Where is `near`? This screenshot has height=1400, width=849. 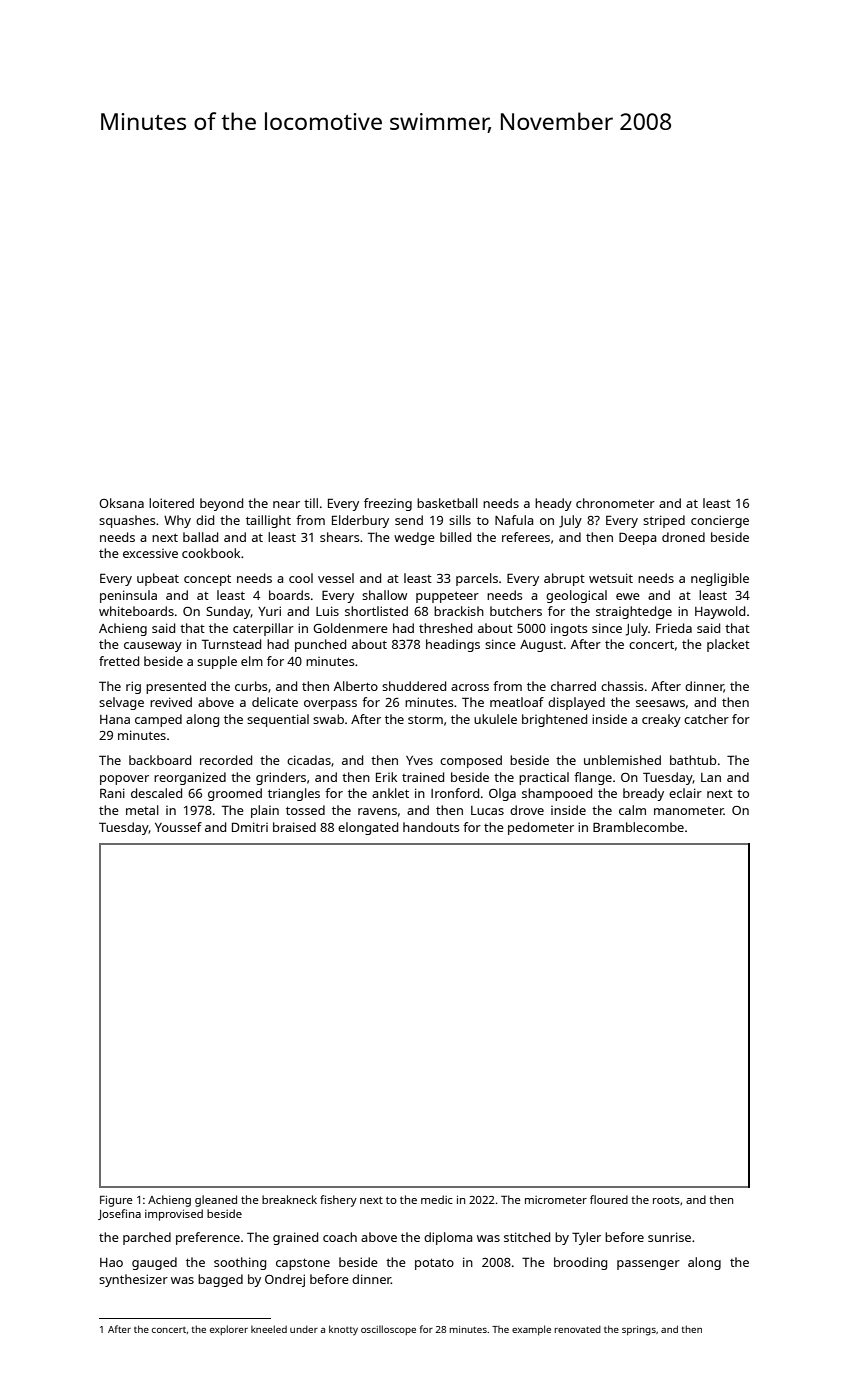
near is located at coordinates (286, 504).
